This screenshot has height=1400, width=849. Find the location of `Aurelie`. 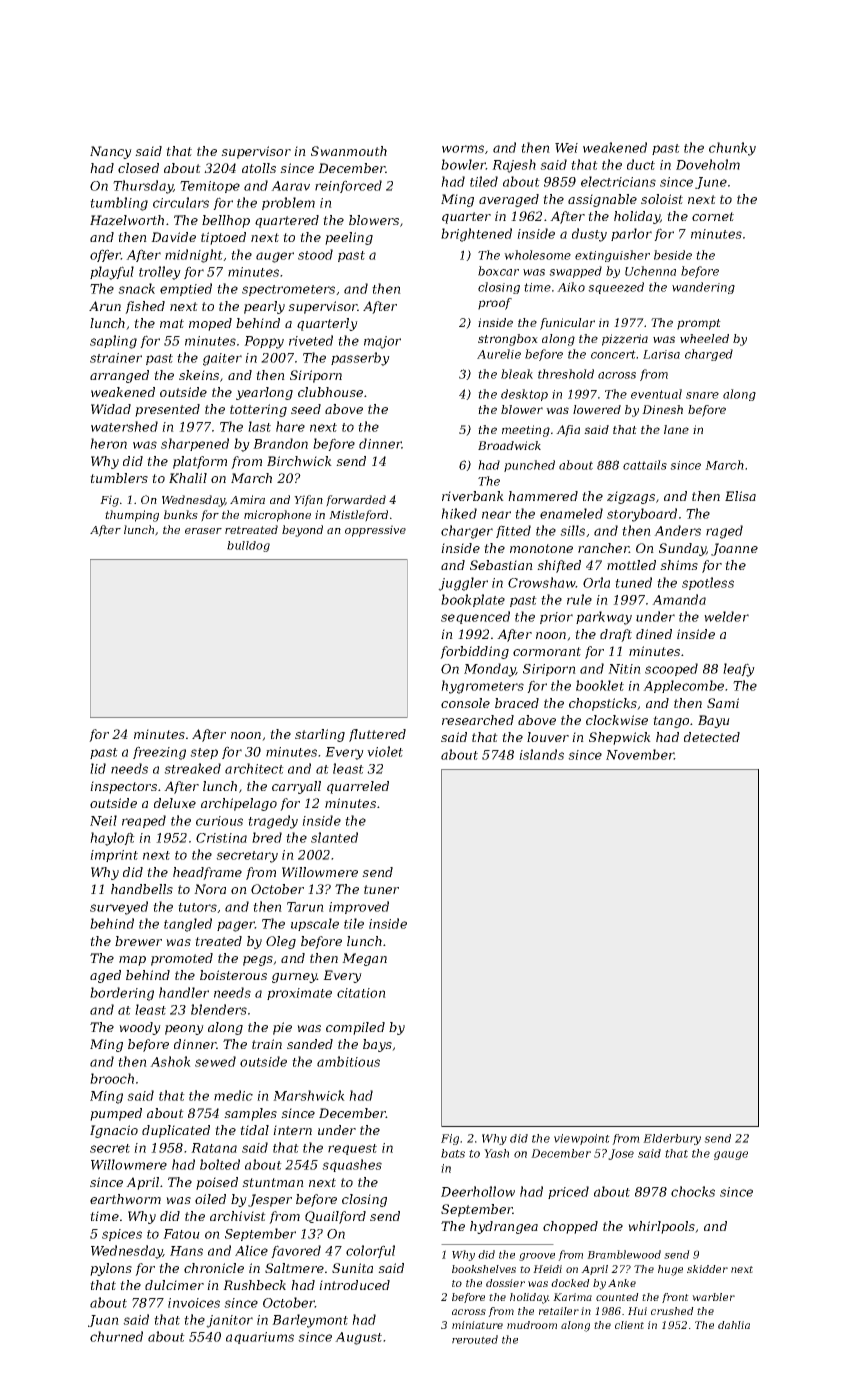

Aurelie is located at coordinates (499, 354).
